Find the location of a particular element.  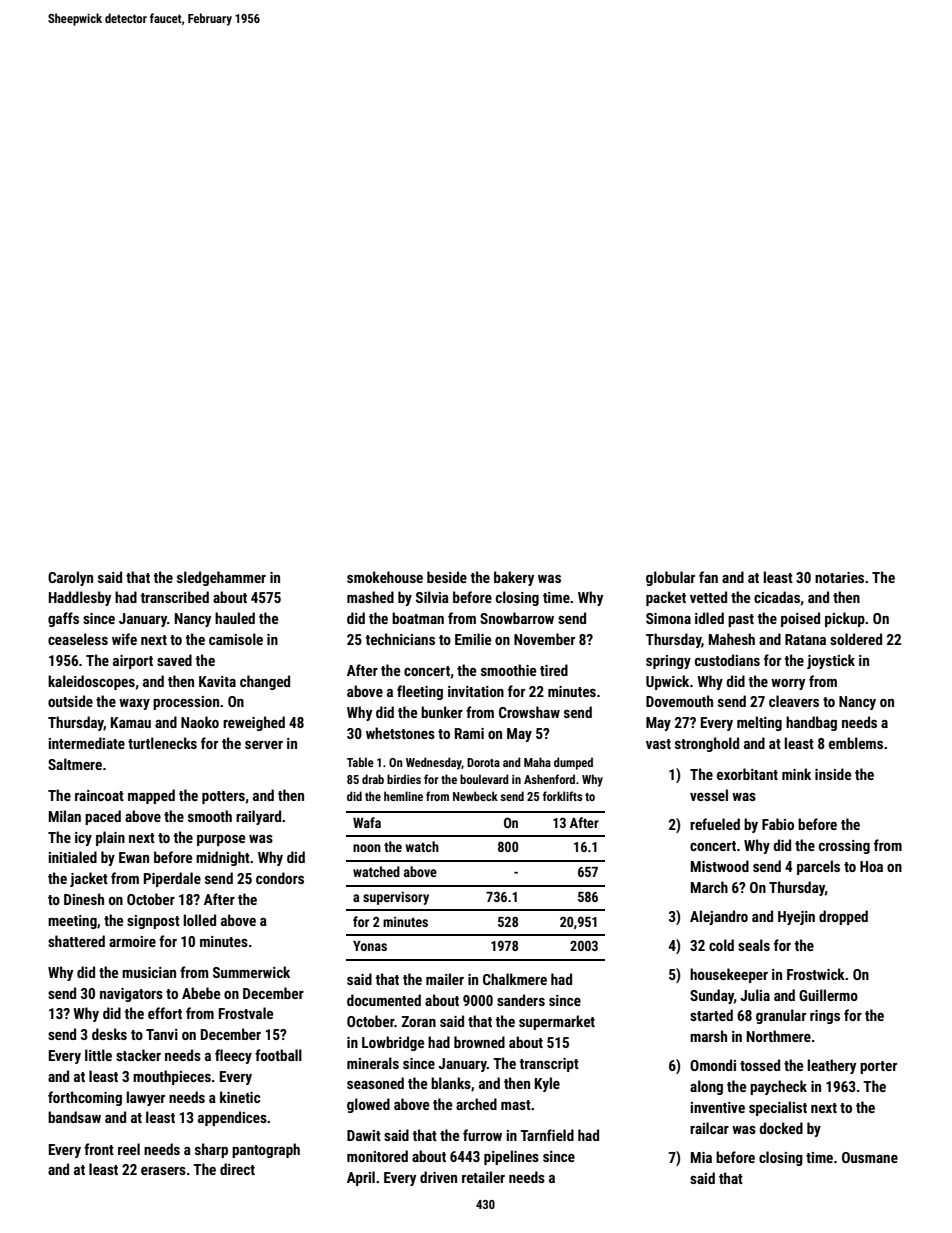

sledgehammer is located at coordinates (221, 578).
